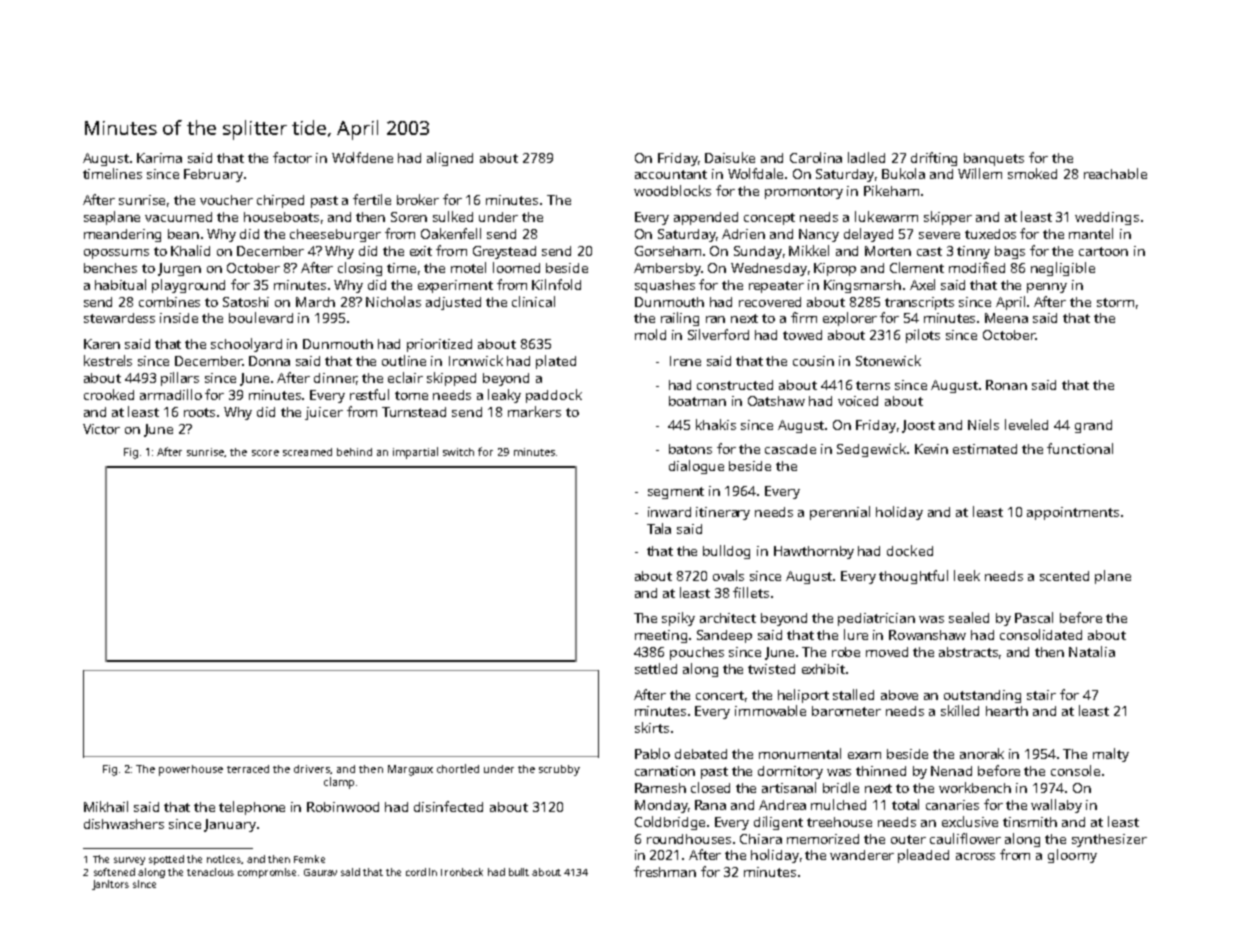 The image size is (1233, 952). Describe the element at coordinates (191, 770) in the screenshot. I see `powerhouse` at that location.
